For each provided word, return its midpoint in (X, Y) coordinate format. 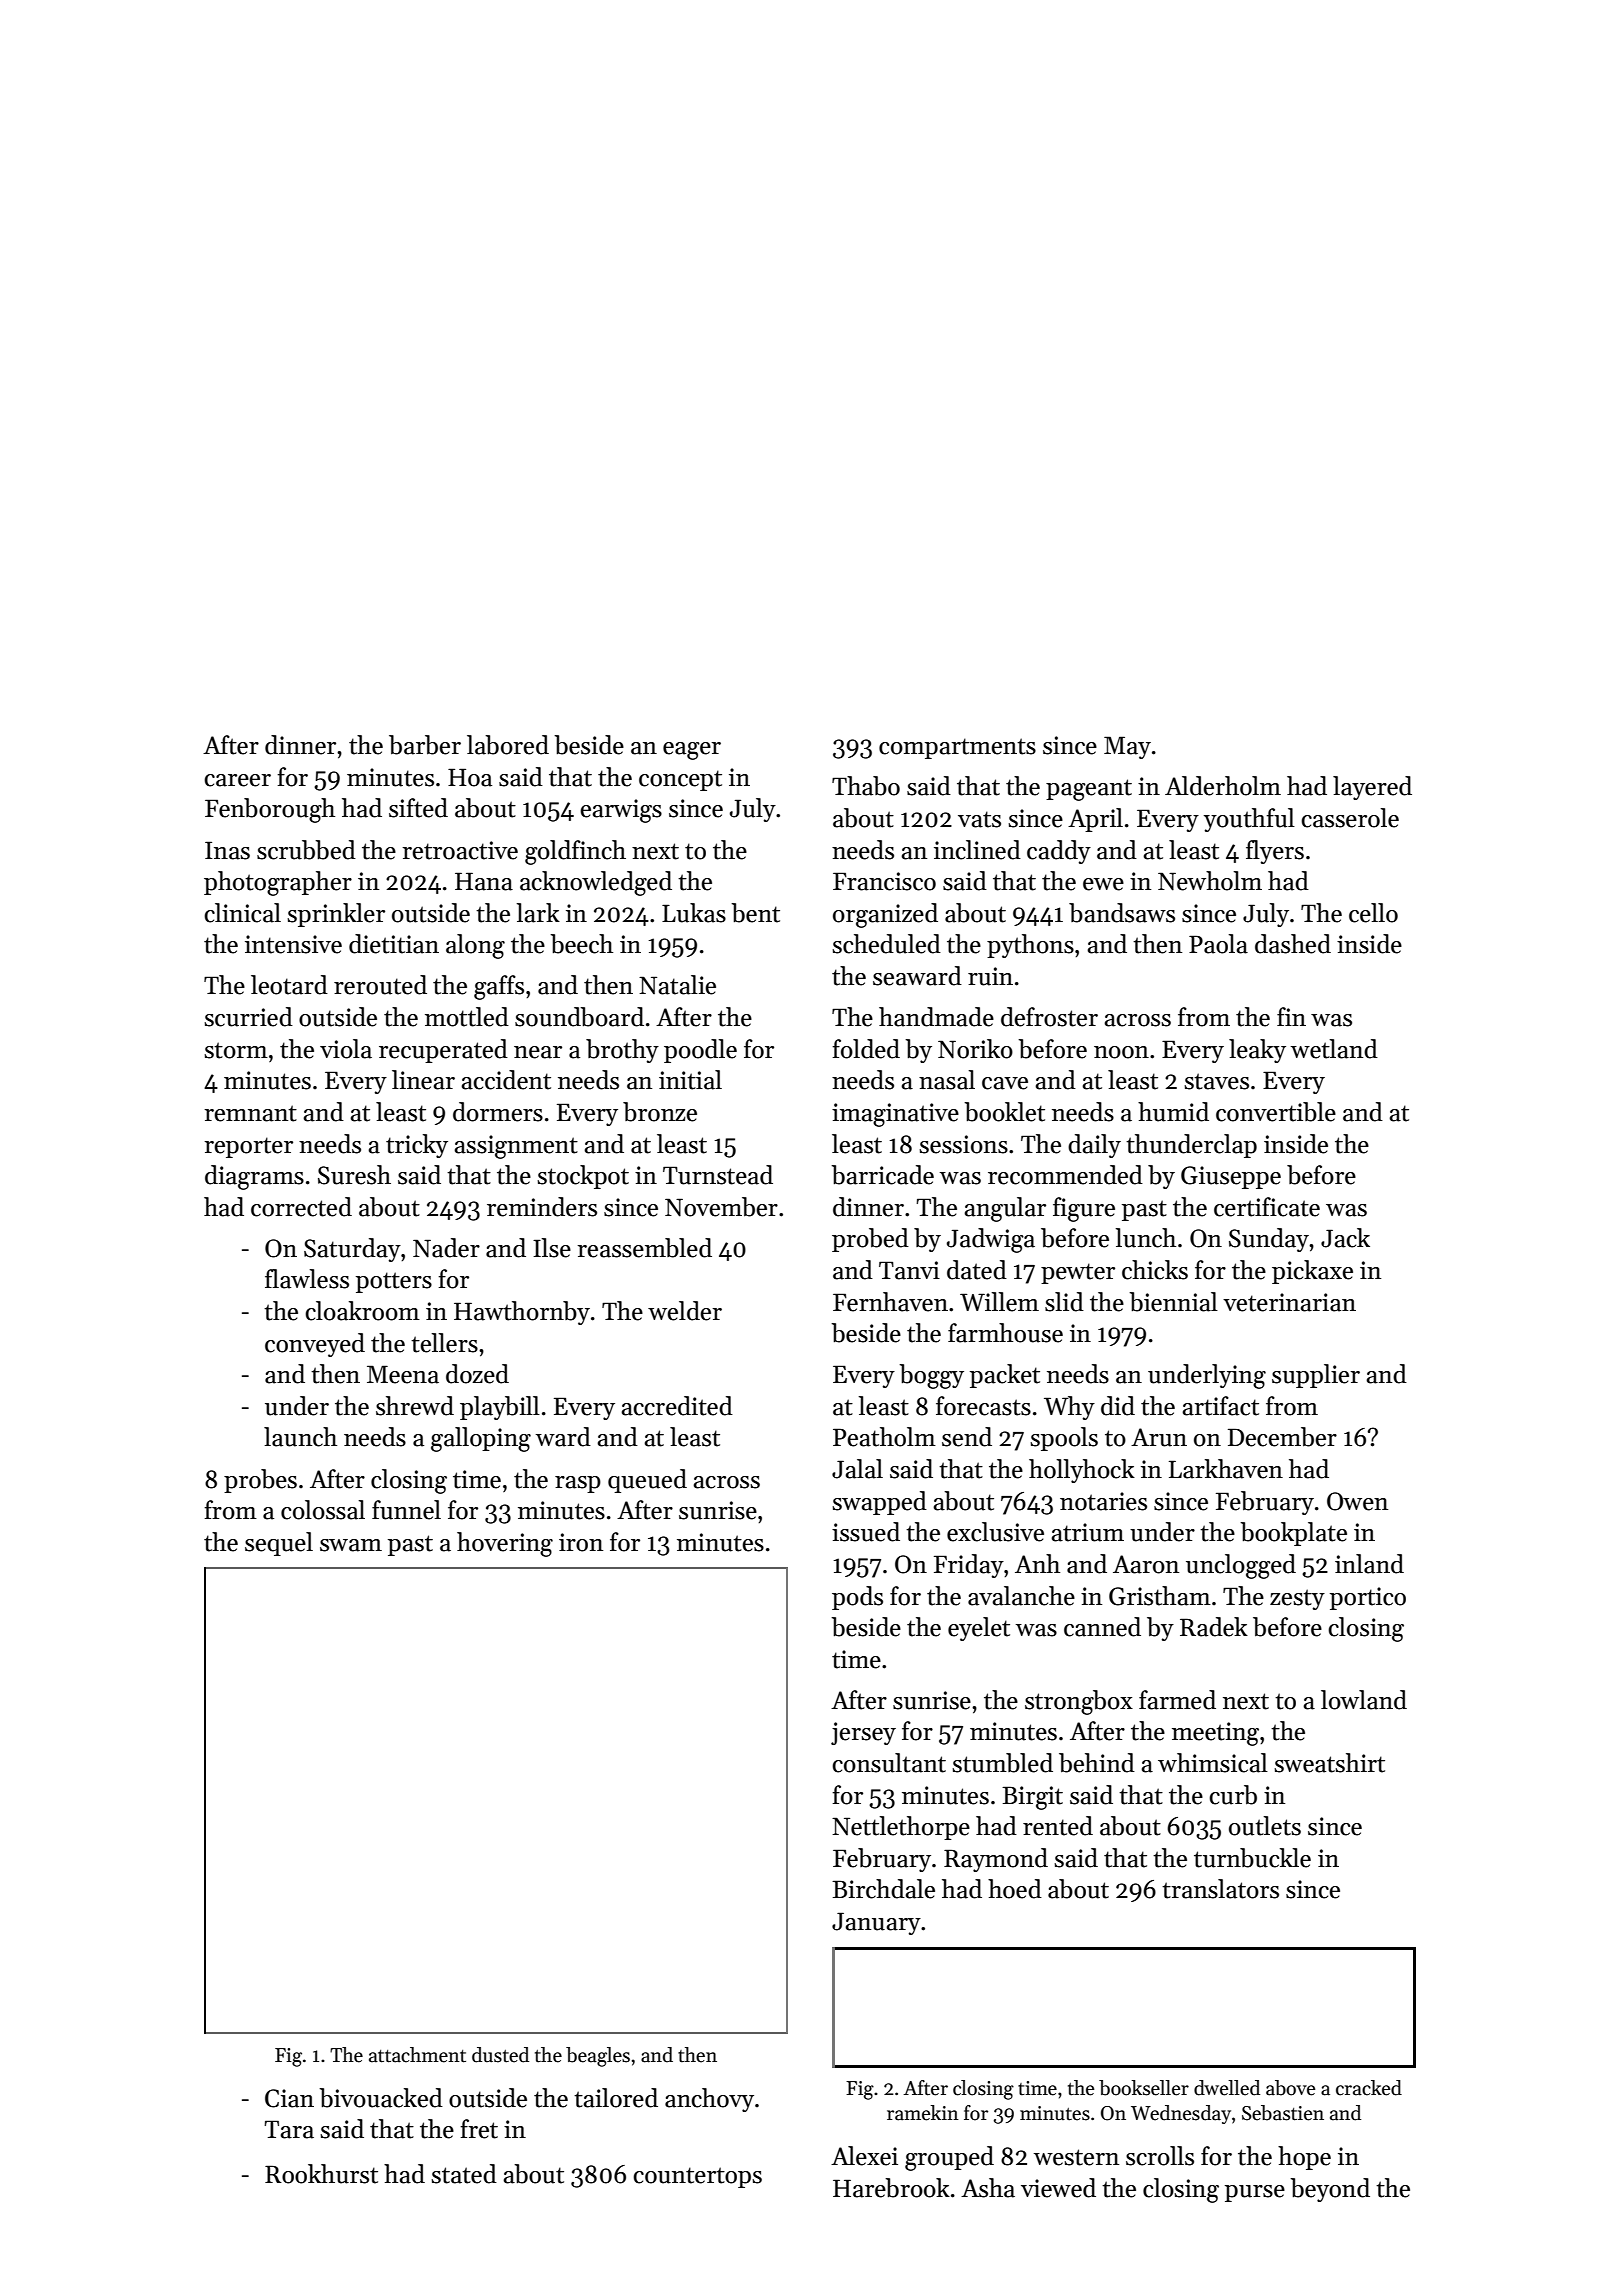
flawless (307, 1279)
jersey (863, 1733)
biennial (1173, 1302)
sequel (279, 1544)
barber (425, 745)
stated (464, 2174)
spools (1064, 1439)
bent (755, 913)
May (1127, 747)
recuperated (443, 1051)
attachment (417, 2055)
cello (1373, 913)
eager (692, 751)
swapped (879, 1503)
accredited (677, 1406)
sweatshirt (1329, 1763)
